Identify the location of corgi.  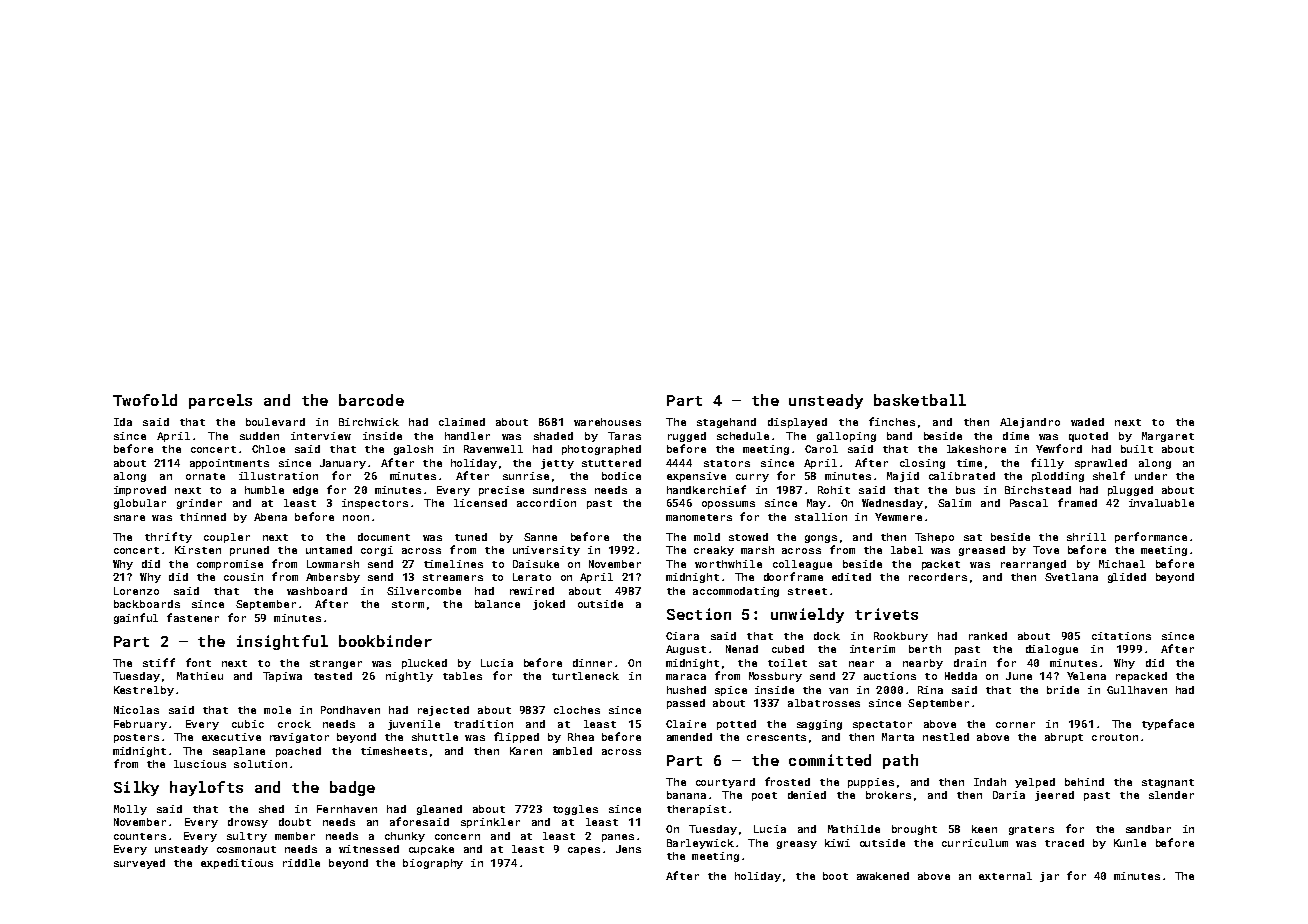
(377, 551).
